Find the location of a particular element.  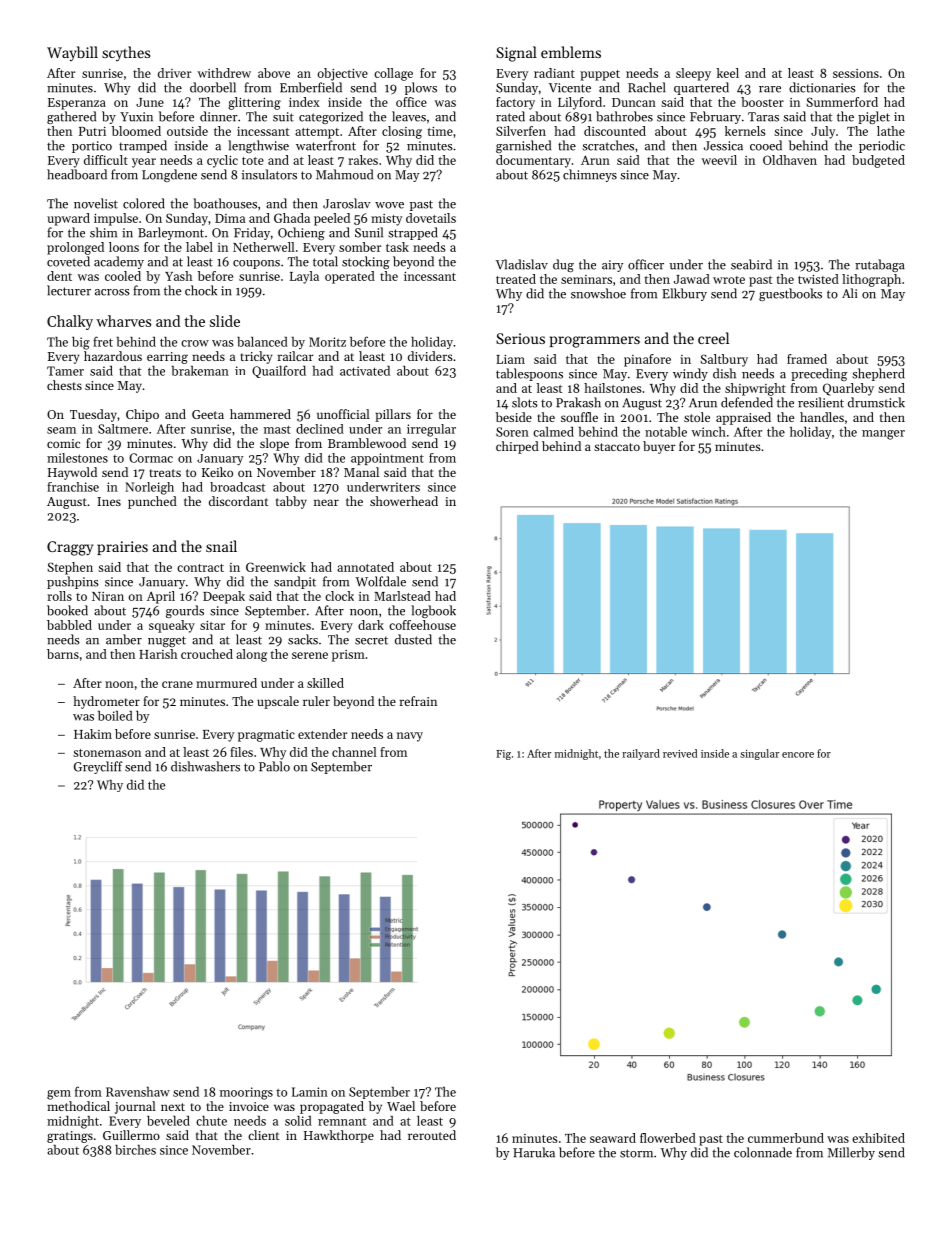

above is located at coordinates (274, 73).
